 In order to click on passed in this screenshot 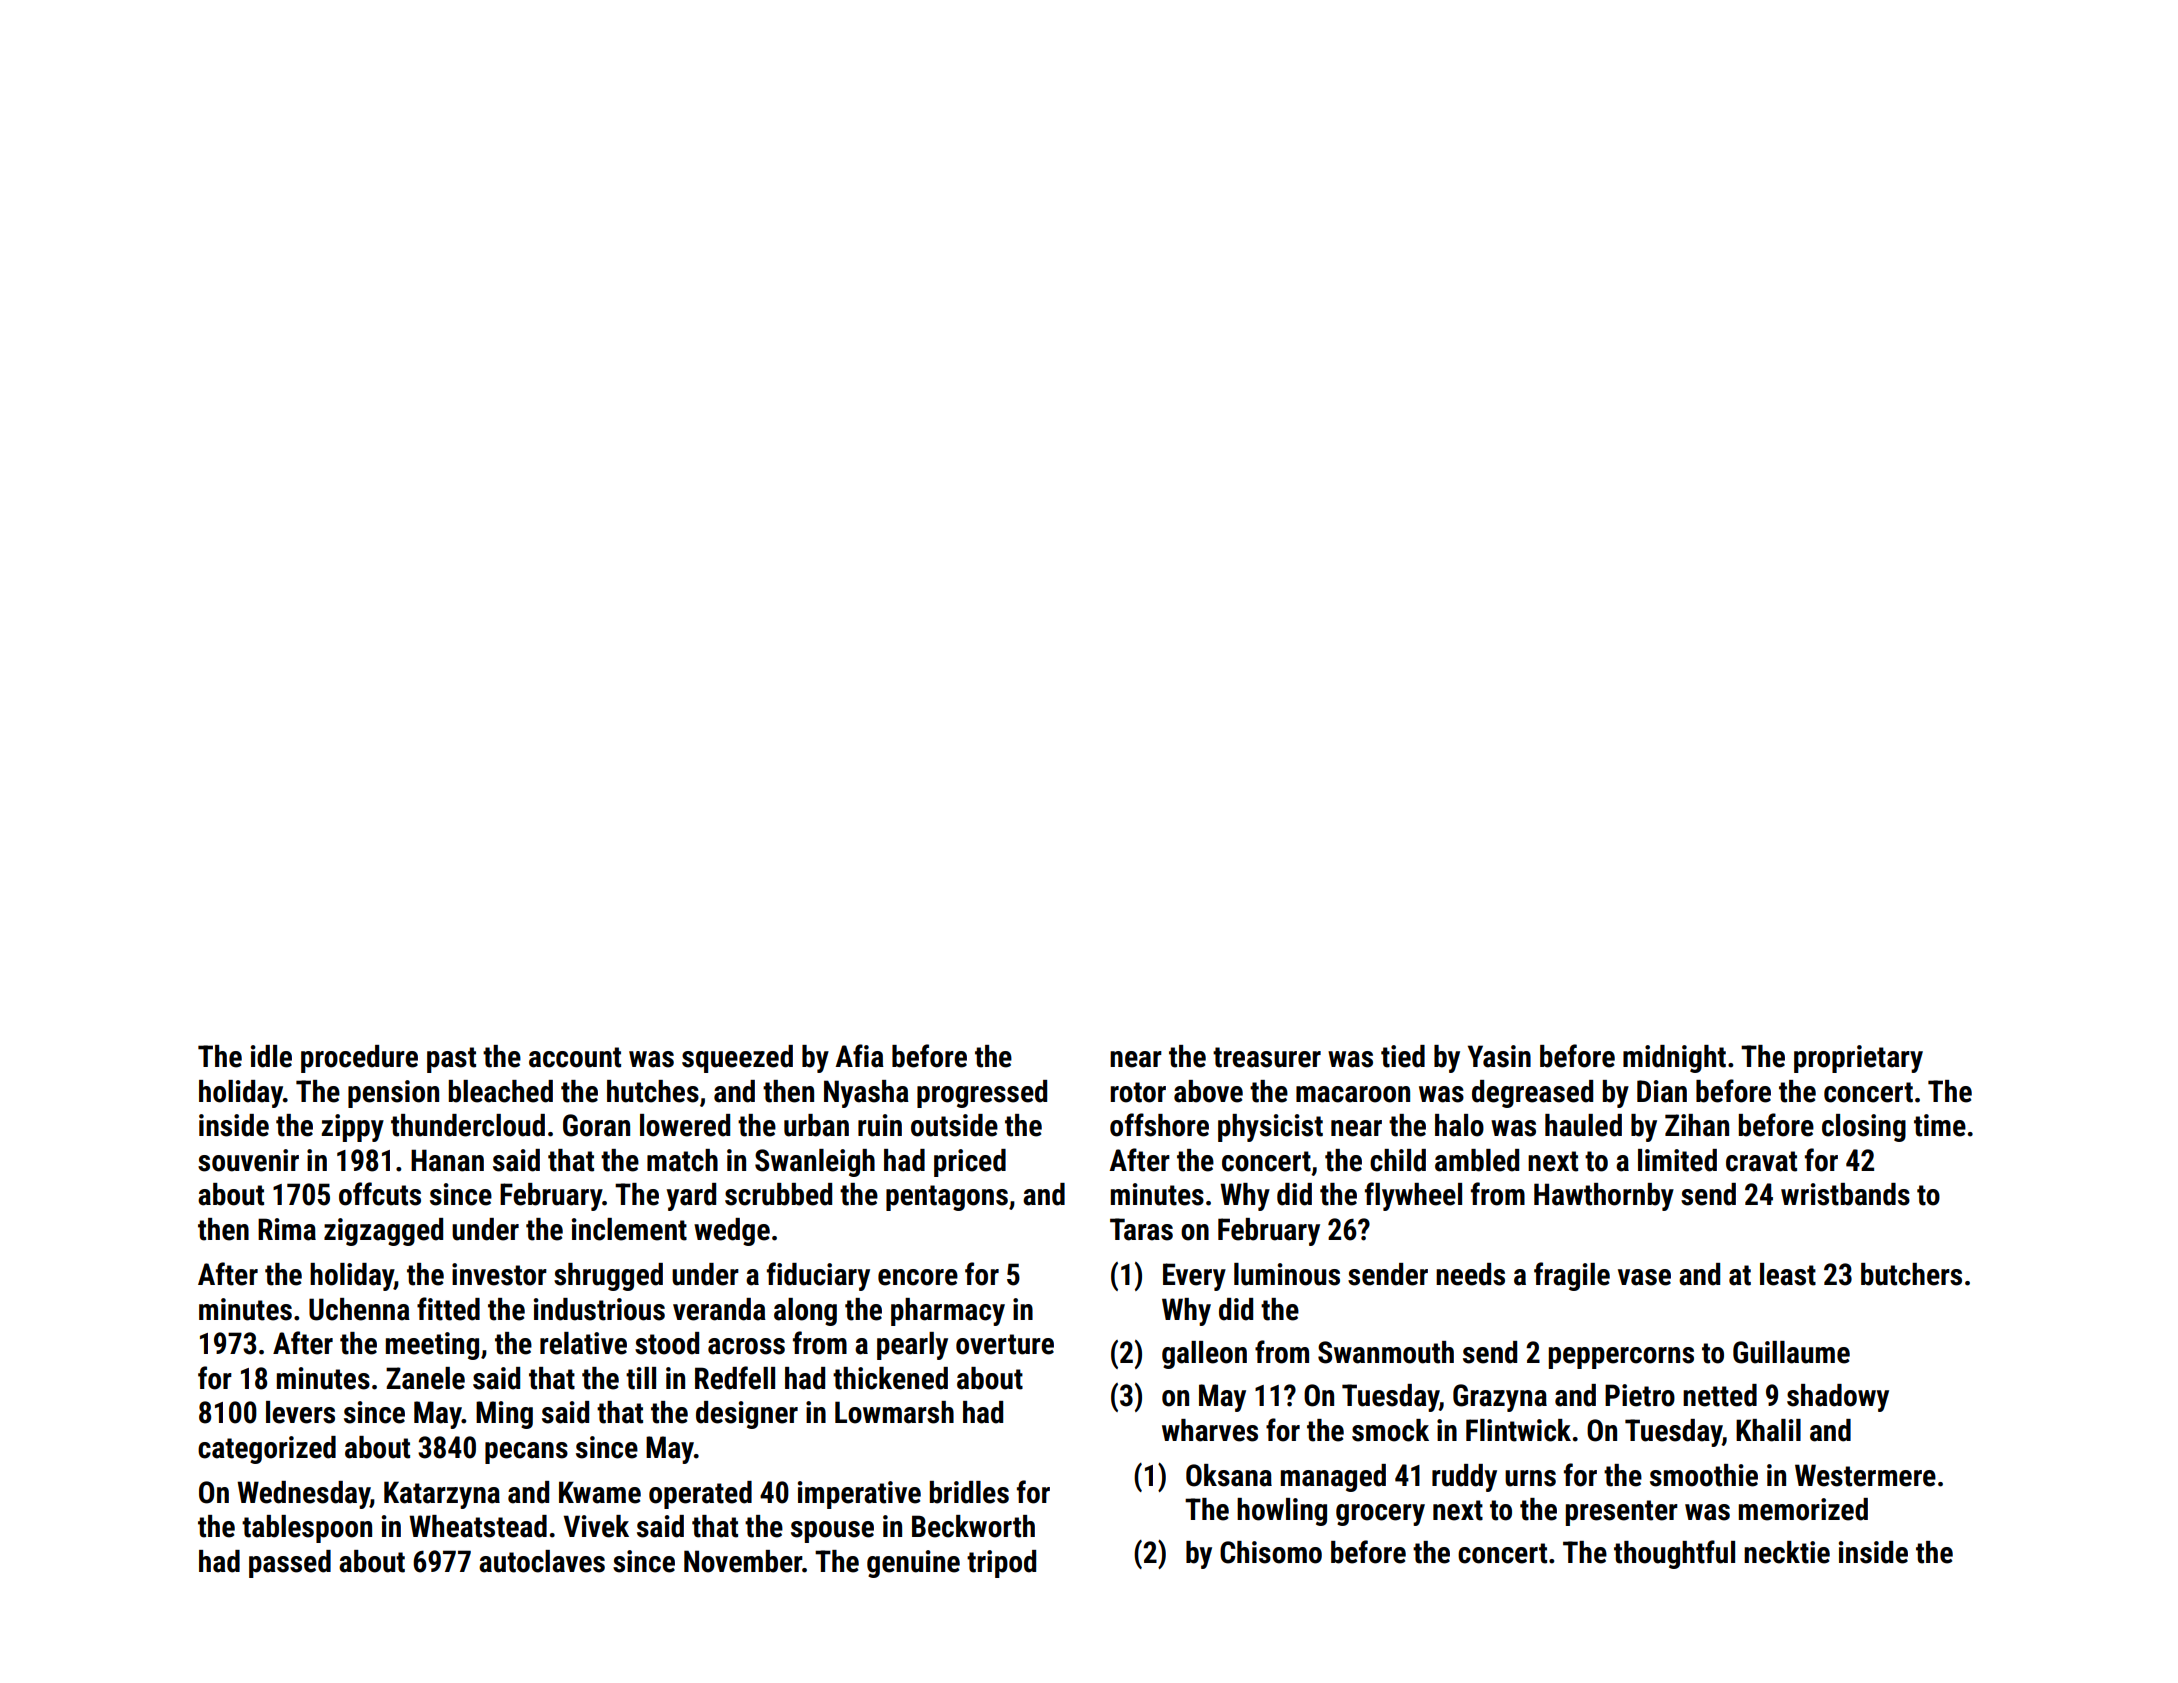, I will do `click(290, 1564)`.
